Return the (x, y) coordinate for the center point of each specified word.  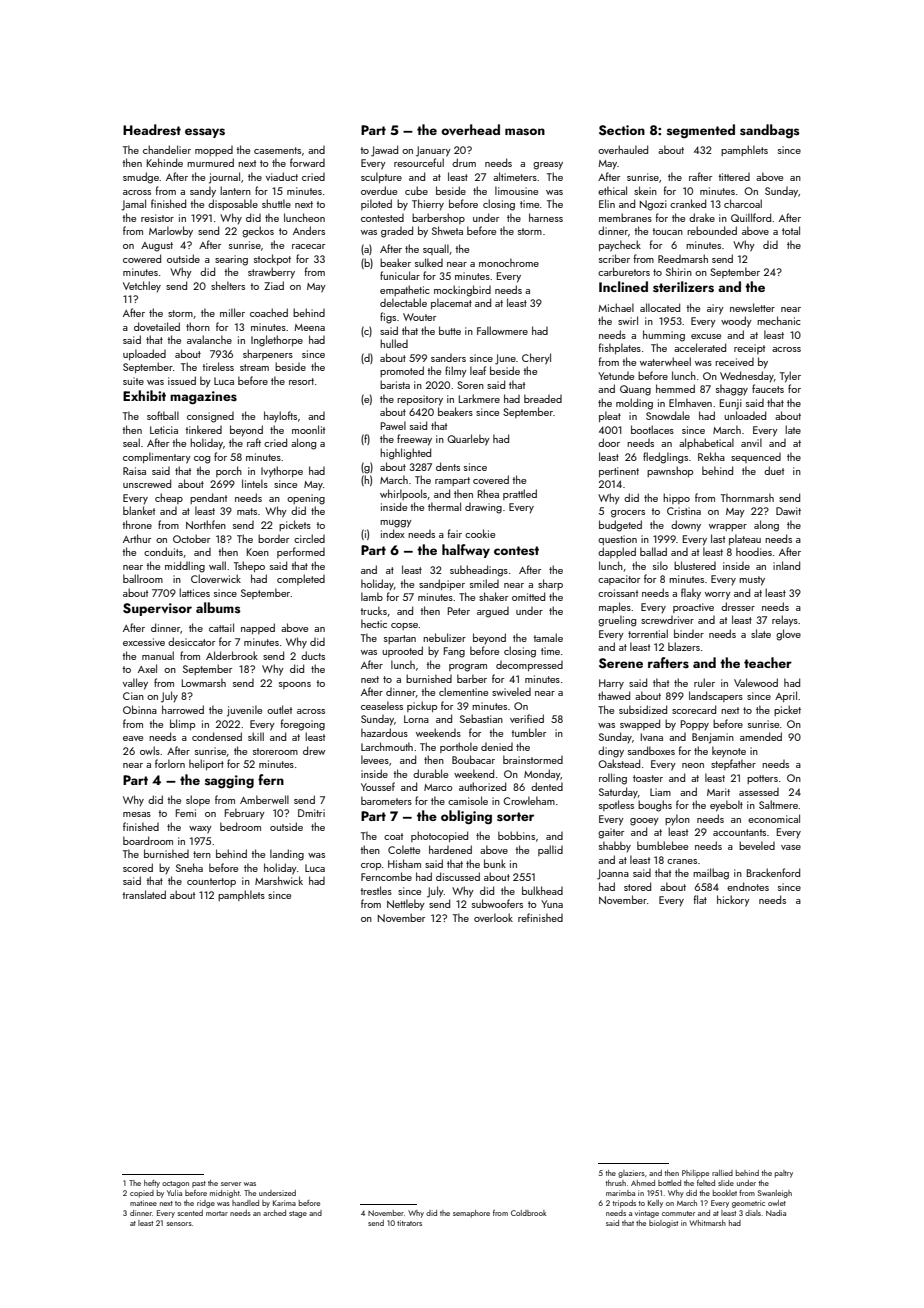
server (231, 1184)
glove (788, 635)
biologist (663, 1224)
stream (254, 367)
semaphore (471, 1214)
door (609, 442)
